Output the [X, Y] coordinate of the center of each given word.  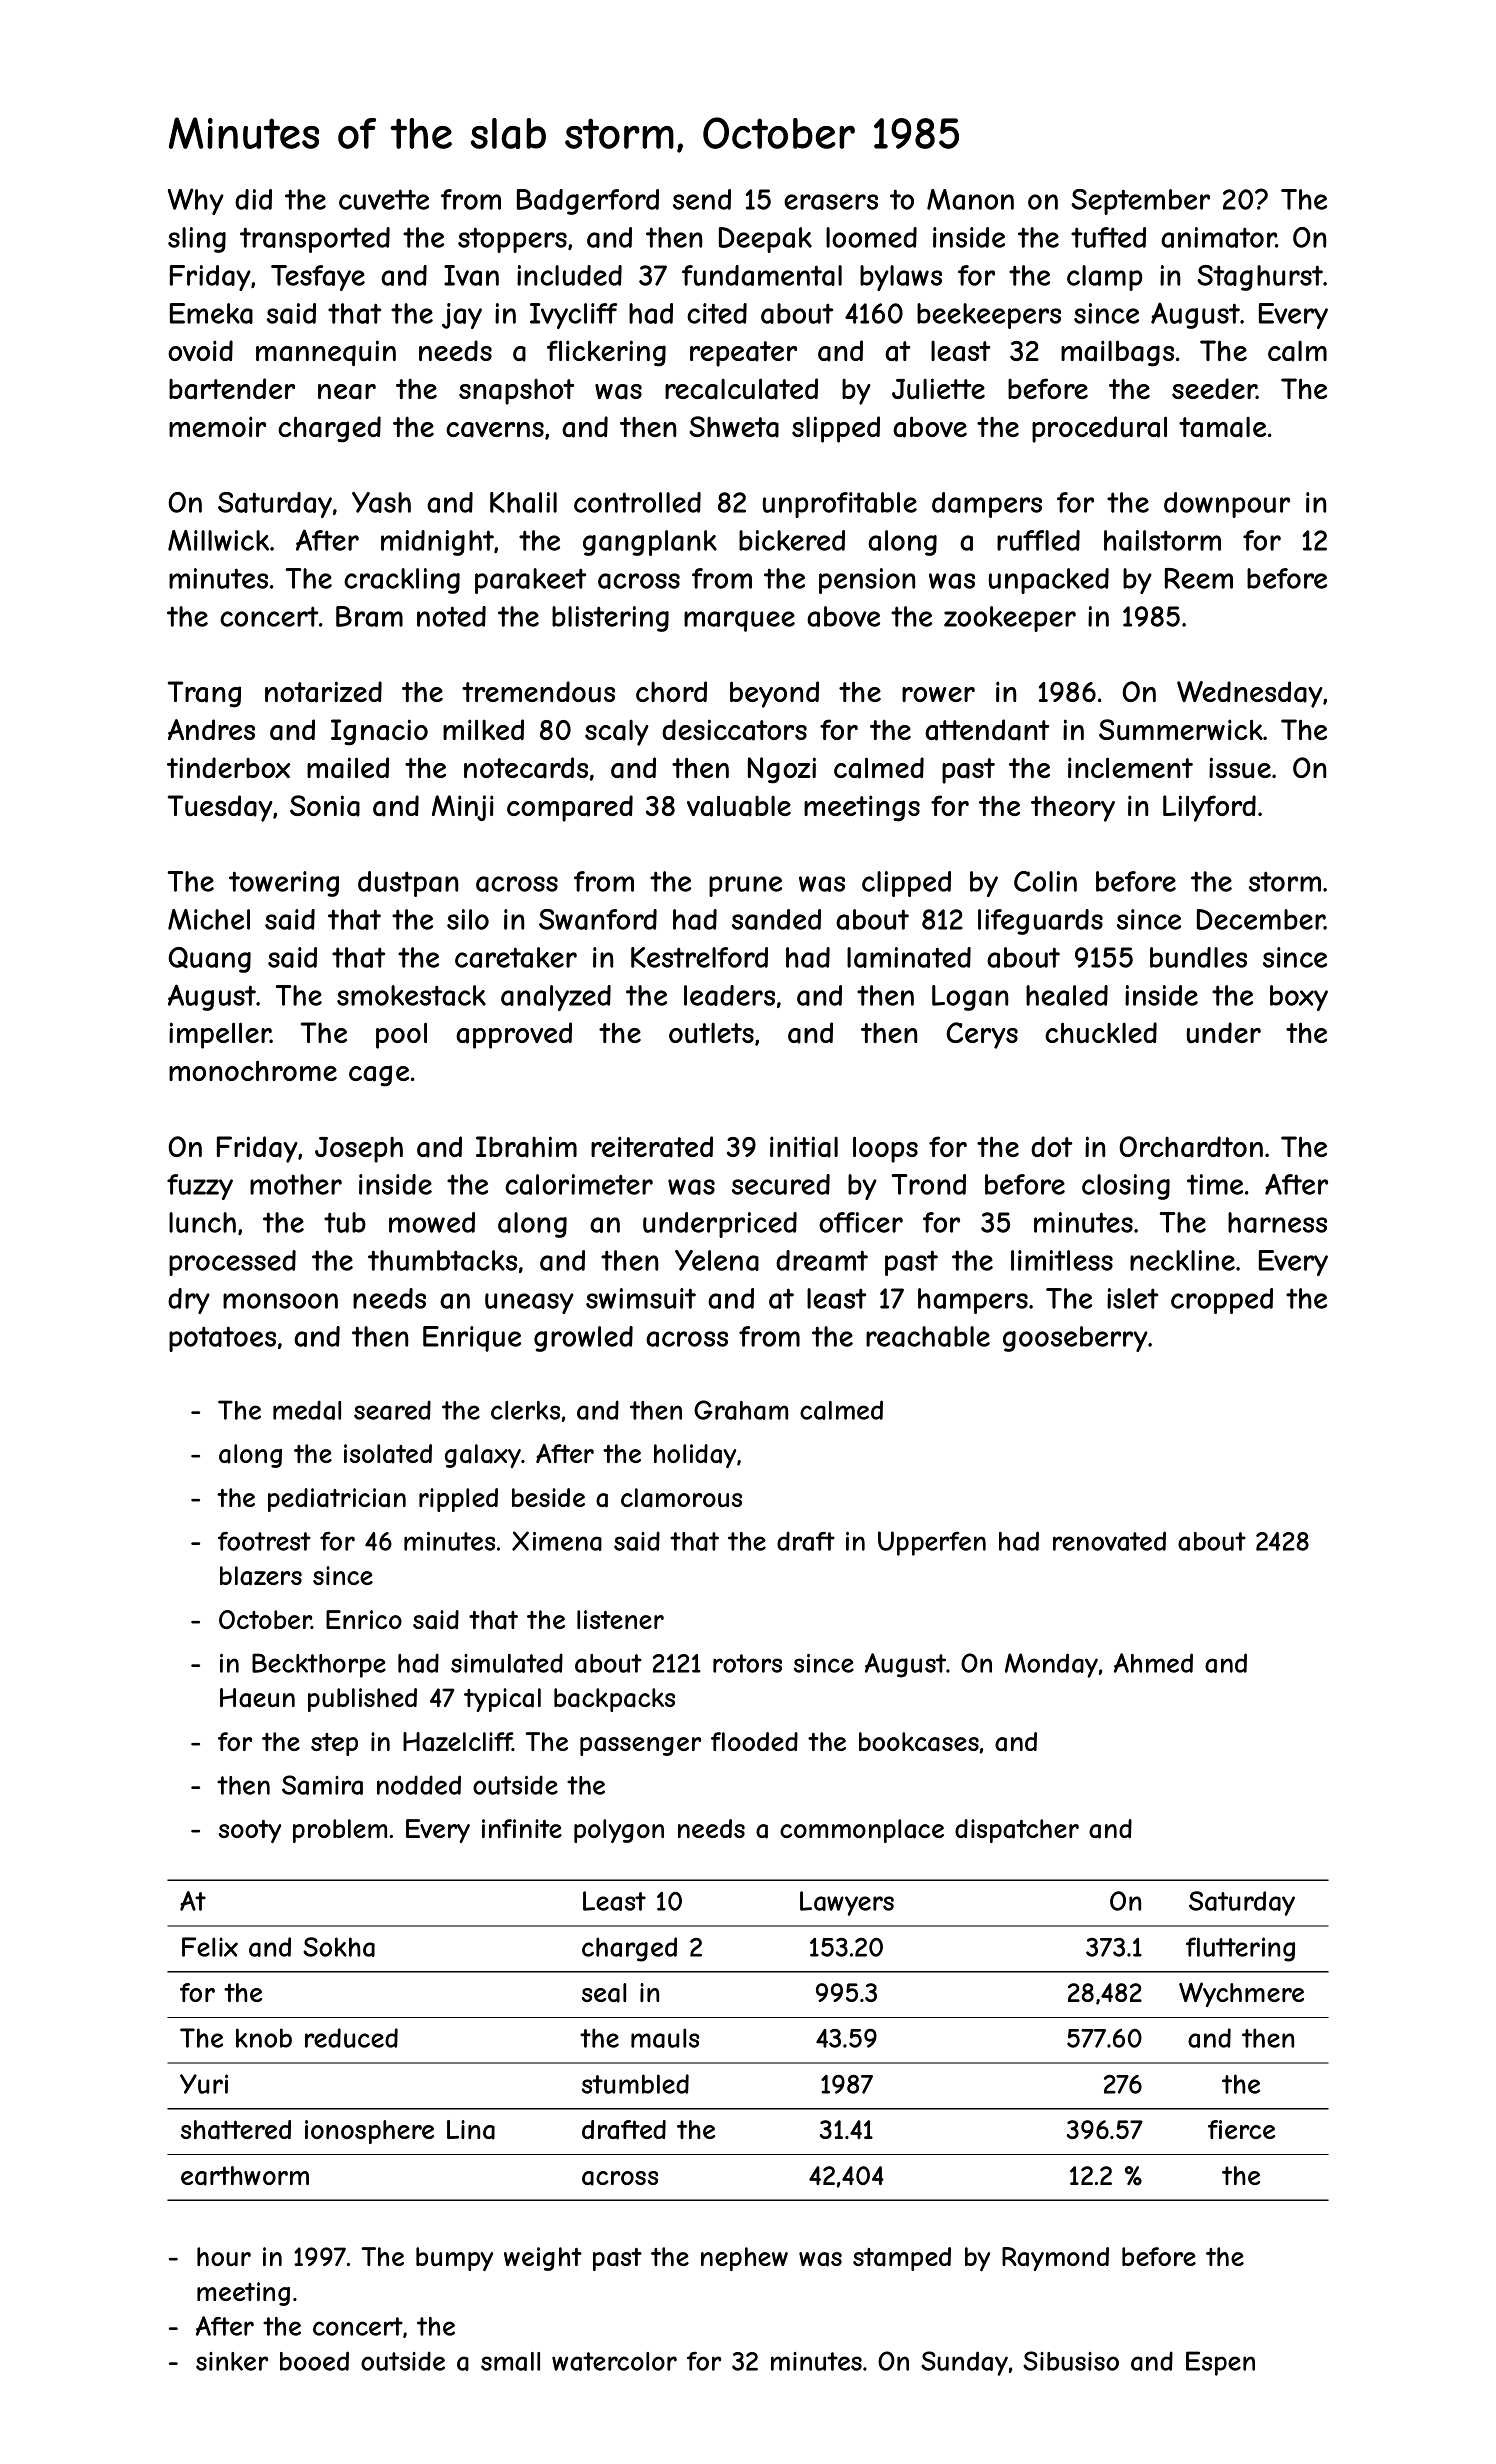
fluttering [1240, 1949]
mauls [665, 2038]
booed [314, 2361]
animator [1218, 237]
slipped [836, 429]
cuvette [384, 199]
